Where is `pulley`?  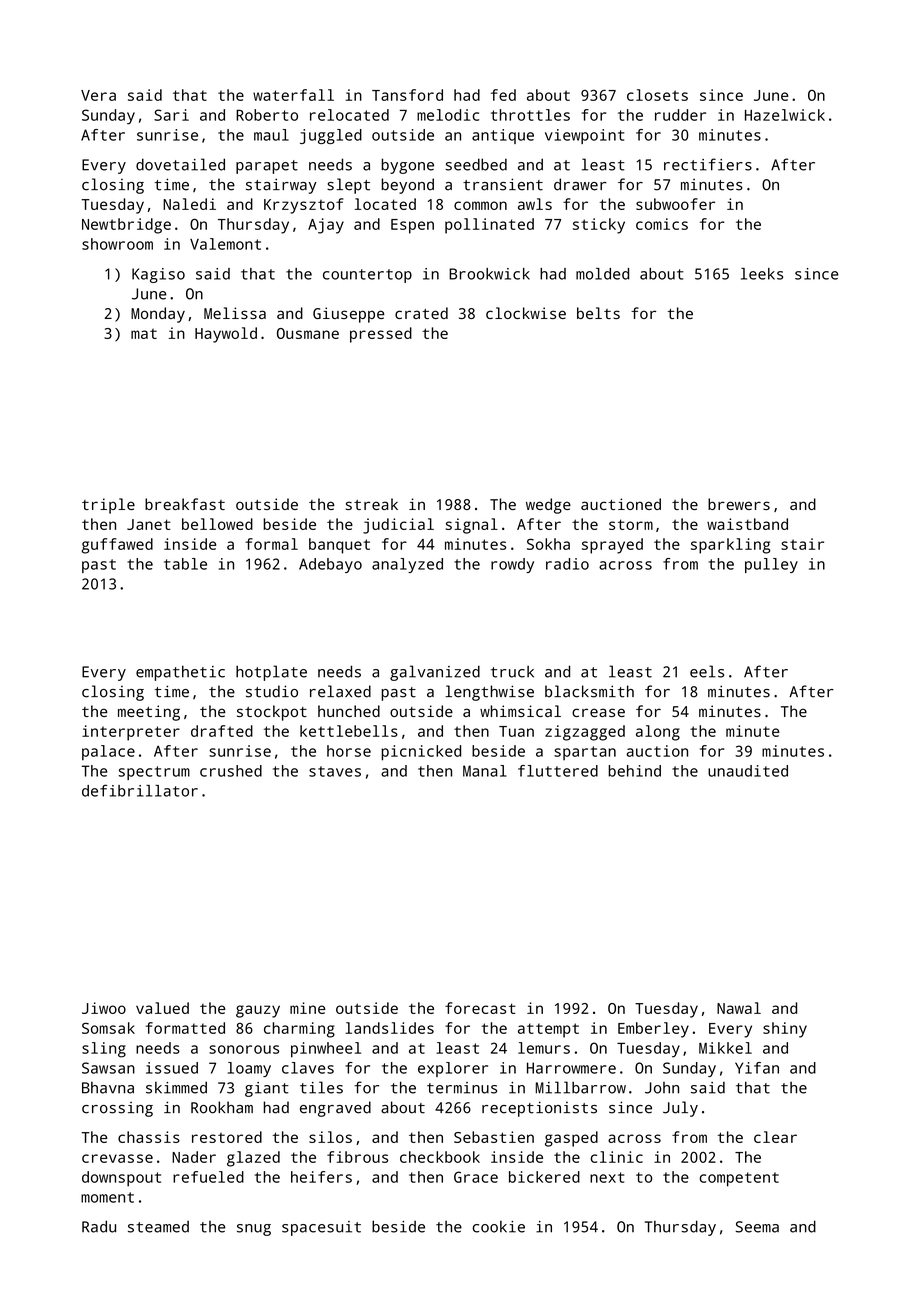
pulley is located at coordinates (771, 565).
